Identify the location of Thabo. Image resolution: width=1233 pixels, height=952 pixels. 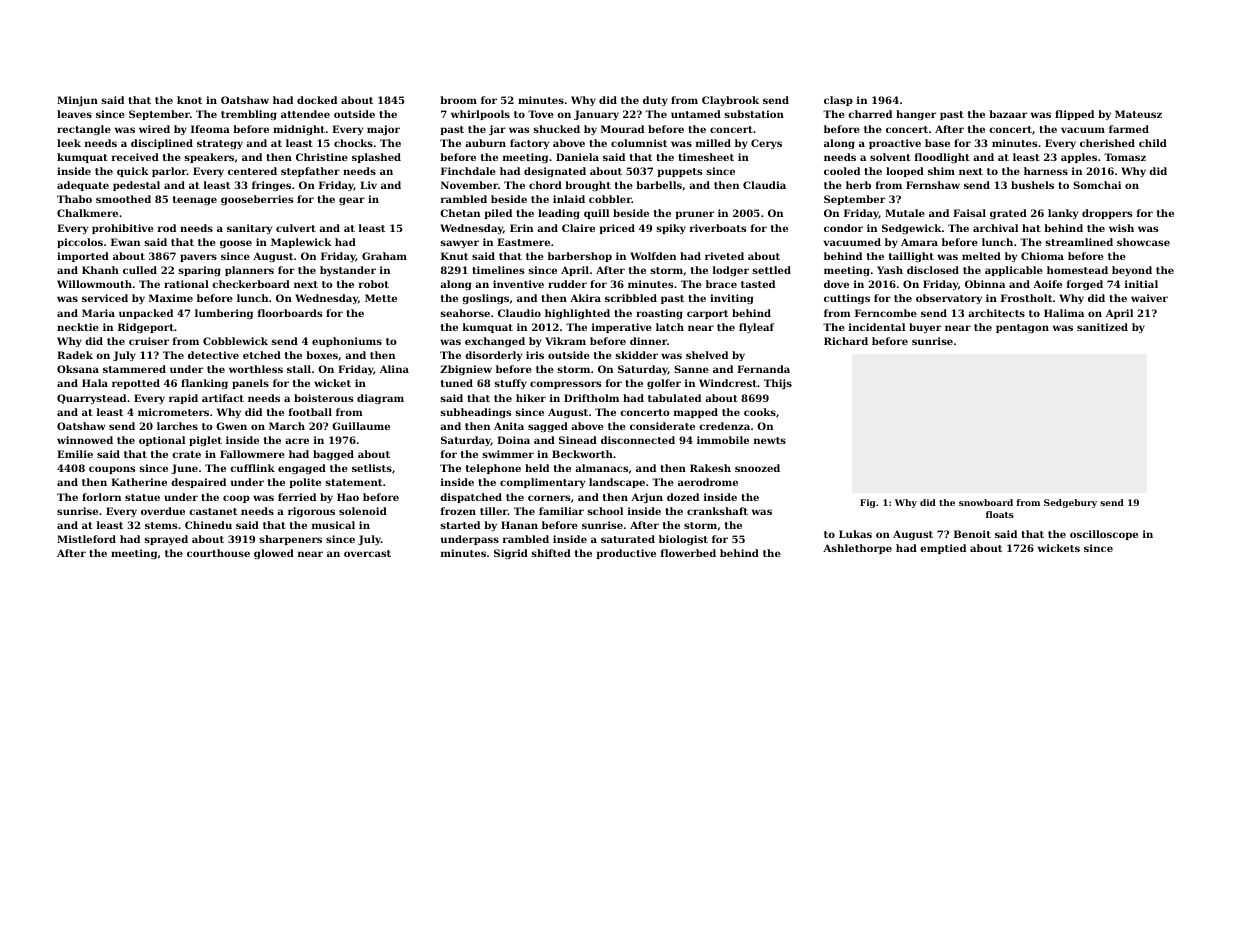
(74, 199).
